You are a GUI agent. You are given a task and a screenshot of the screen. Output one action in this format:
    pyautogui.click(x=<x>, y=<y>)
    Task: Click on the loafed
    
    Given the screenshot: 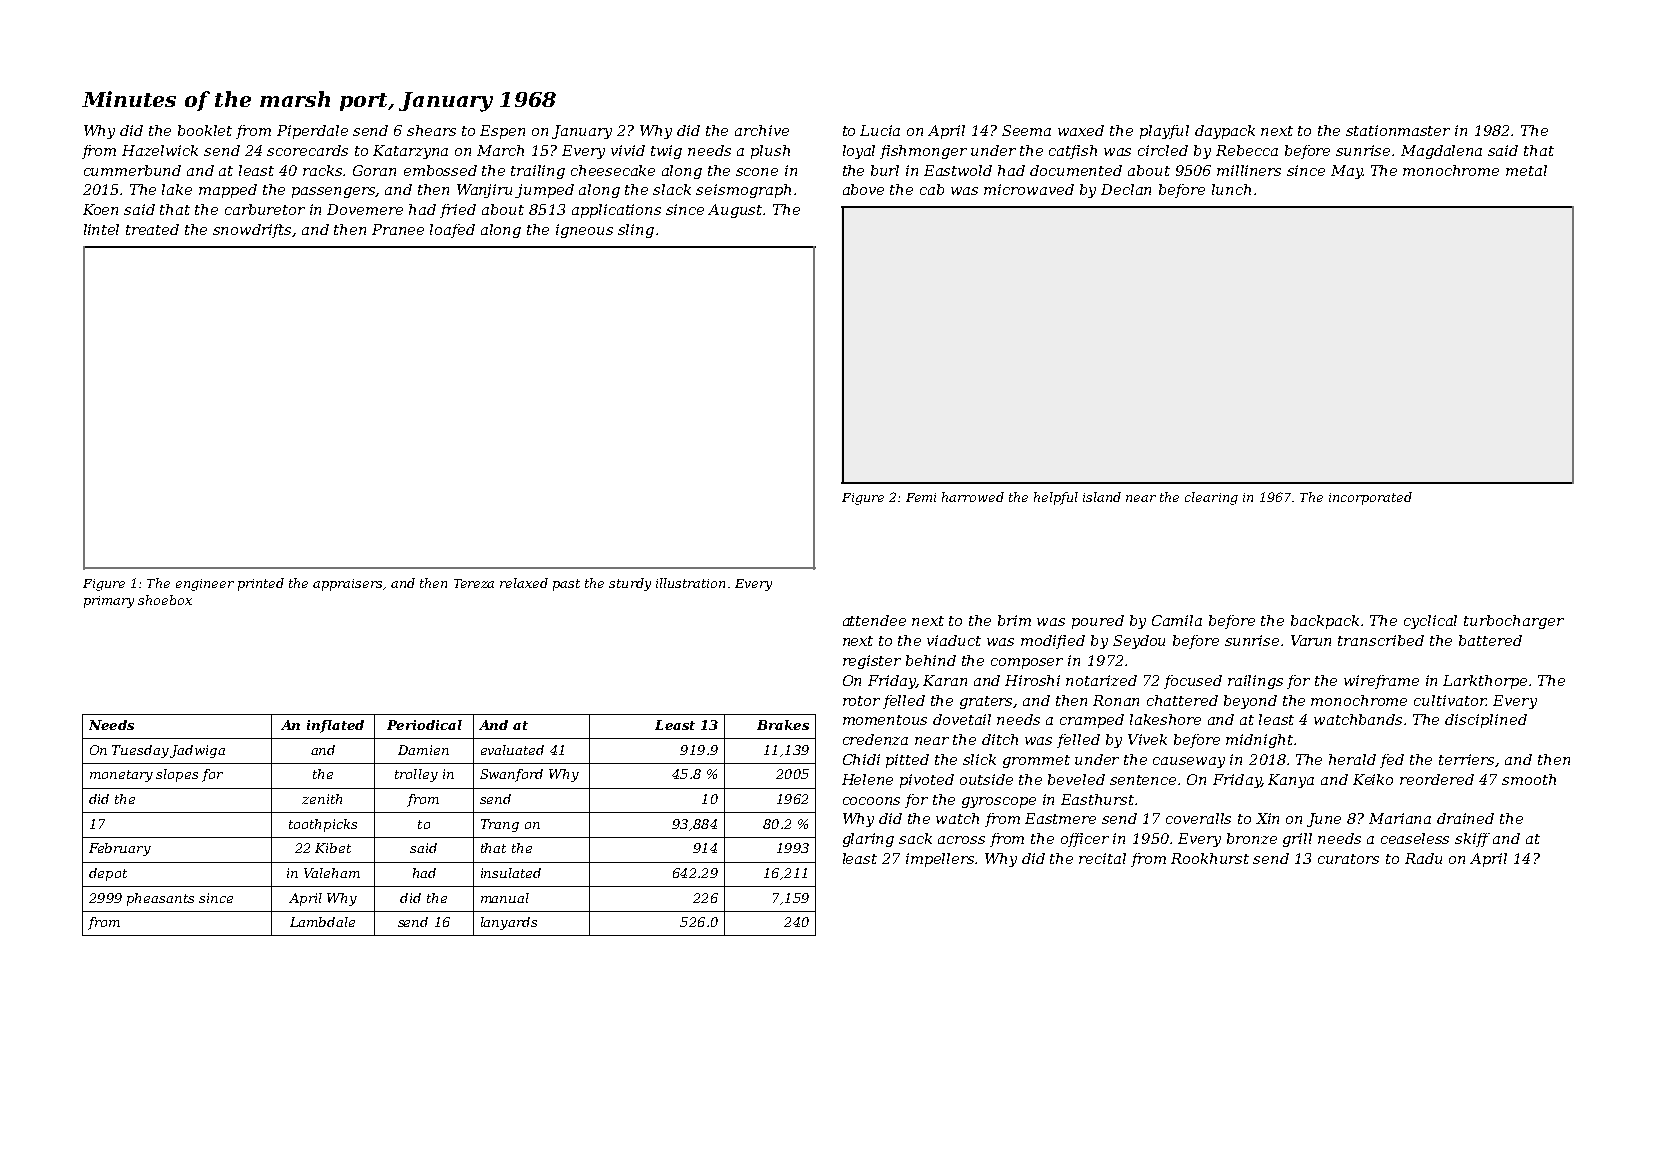 What is the action you would take?
    pyautogui.click(x=452, y=231)
